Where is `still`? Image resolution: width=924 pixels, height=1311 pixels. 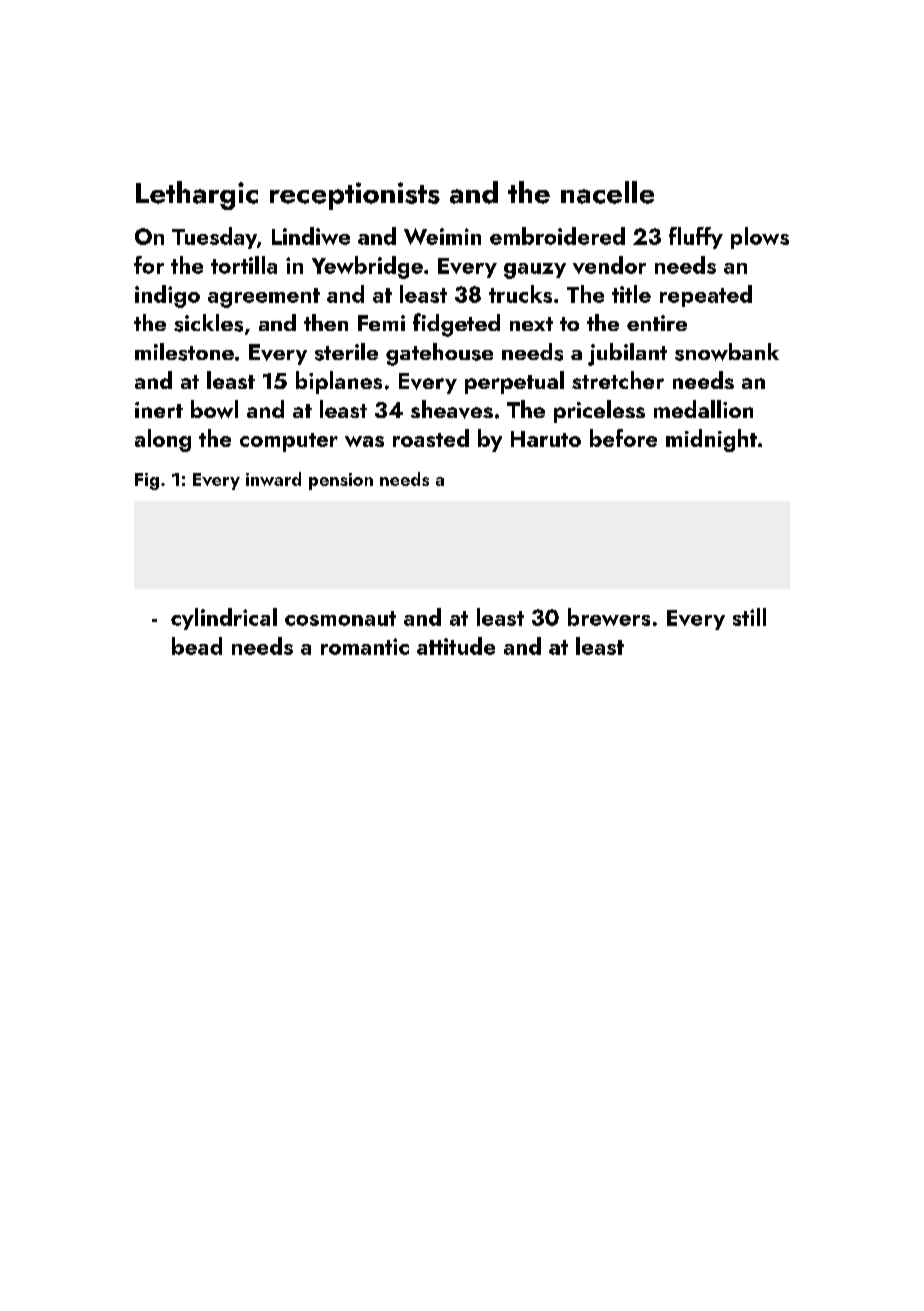
still is located at coordinates (749, 617).
